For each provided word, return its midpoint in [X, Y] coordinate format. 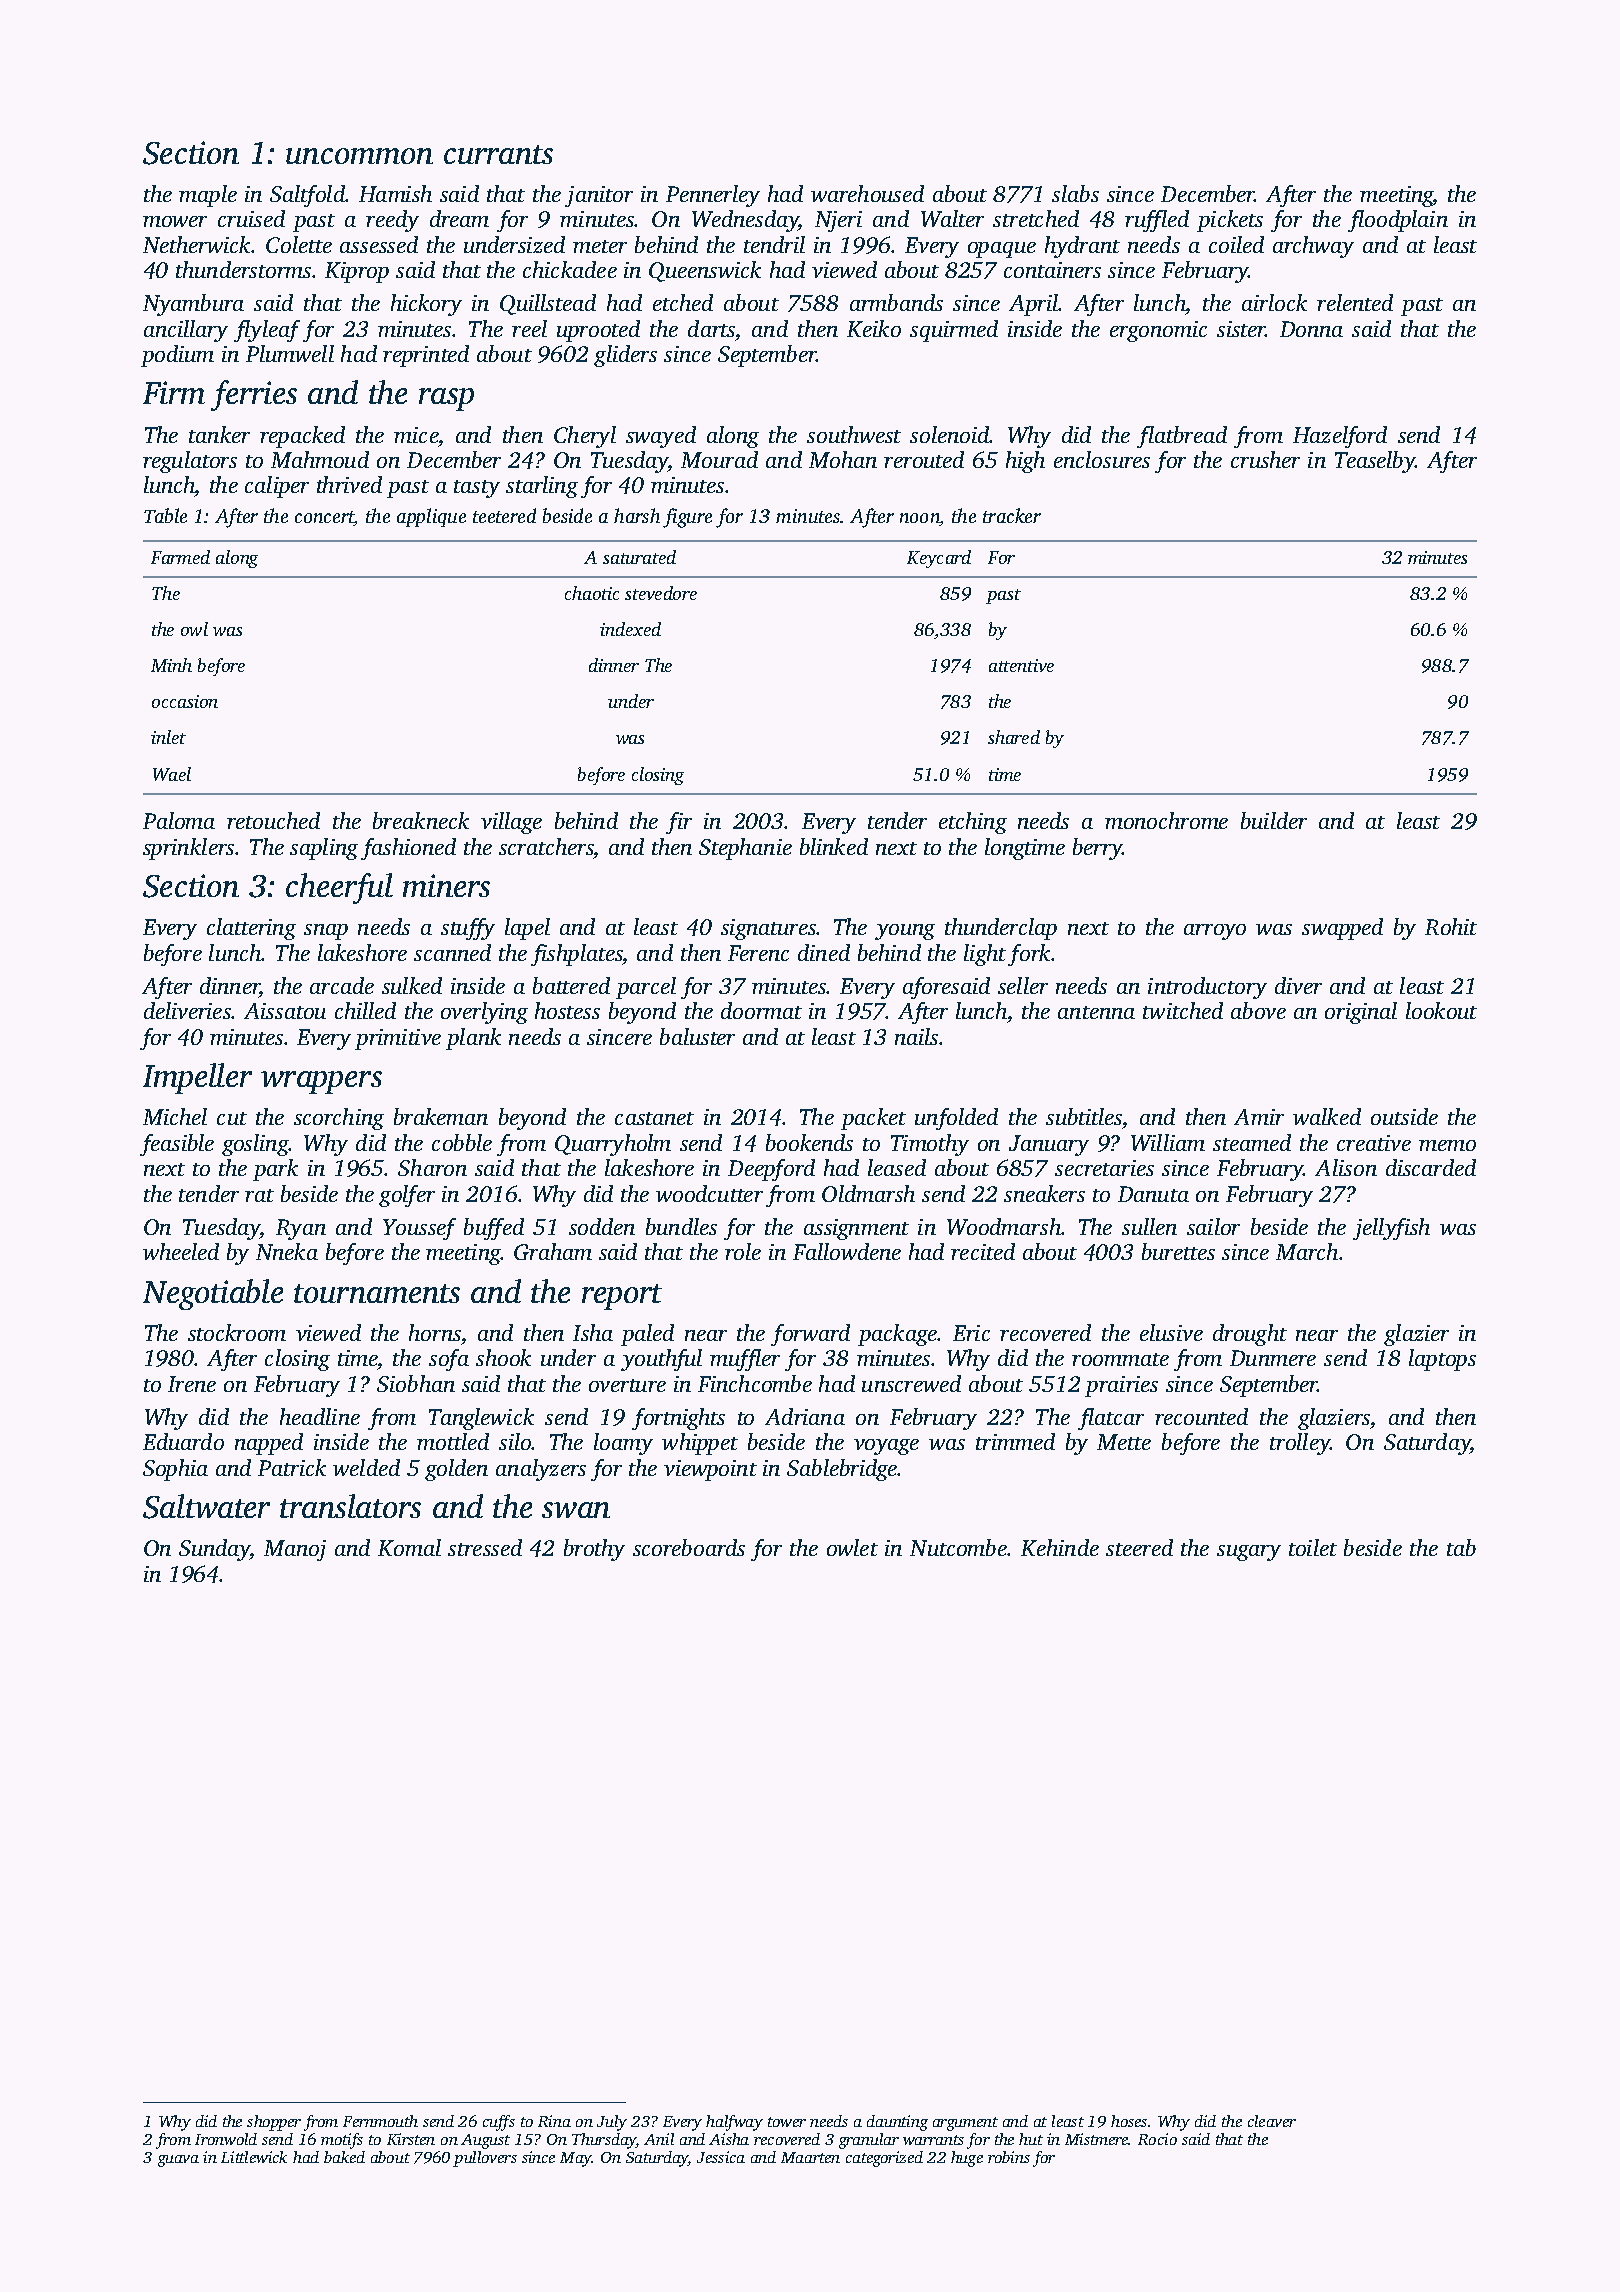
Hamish [395, 193]
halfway [734, 2123]
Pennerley [713, 196]
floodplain [1398, 221]
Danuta [1153, 1194]
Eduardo [183, 1441]
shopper [274, 2123]
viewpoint [710, 1470]
